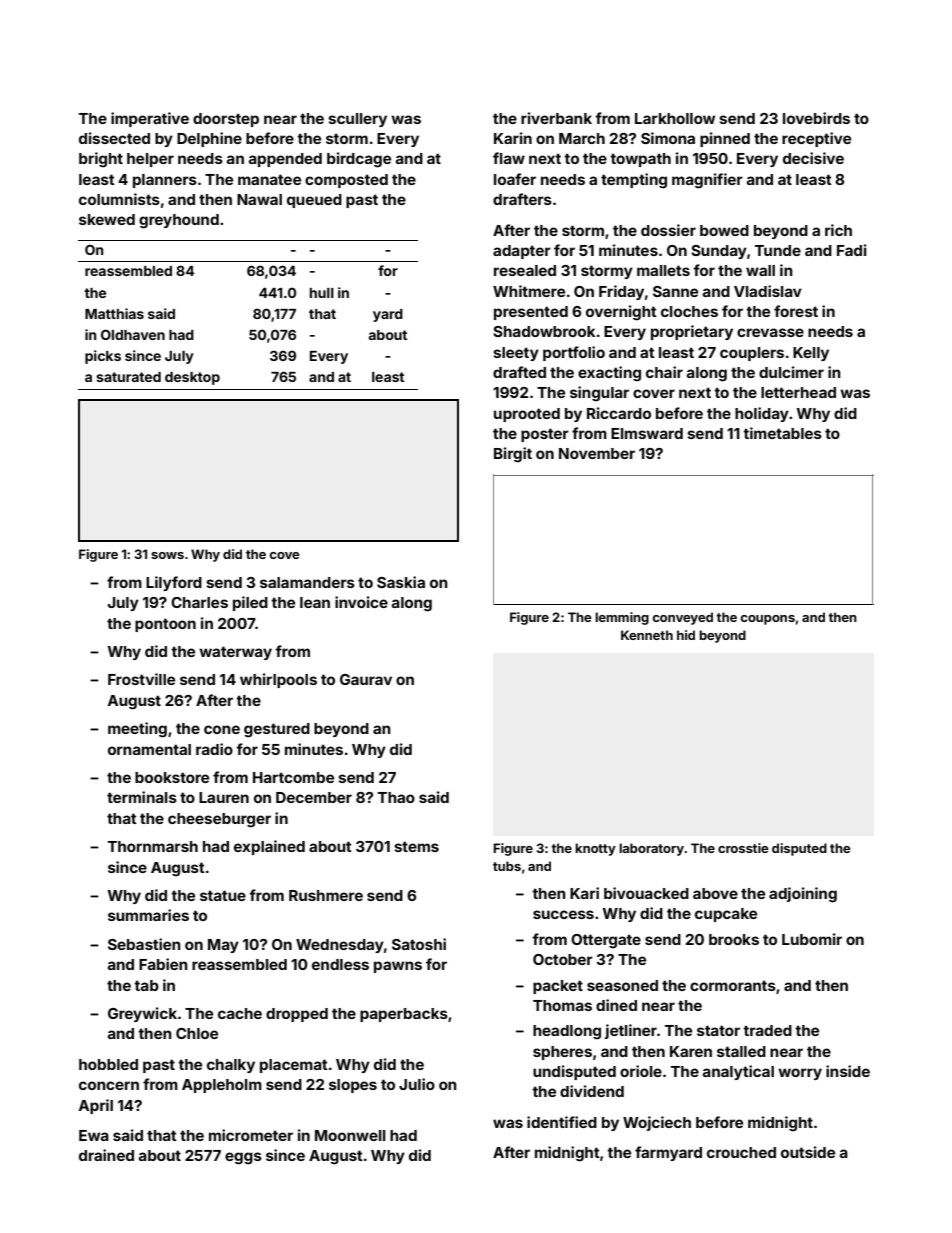  I want to click on Julio, so click(417, 1084).
